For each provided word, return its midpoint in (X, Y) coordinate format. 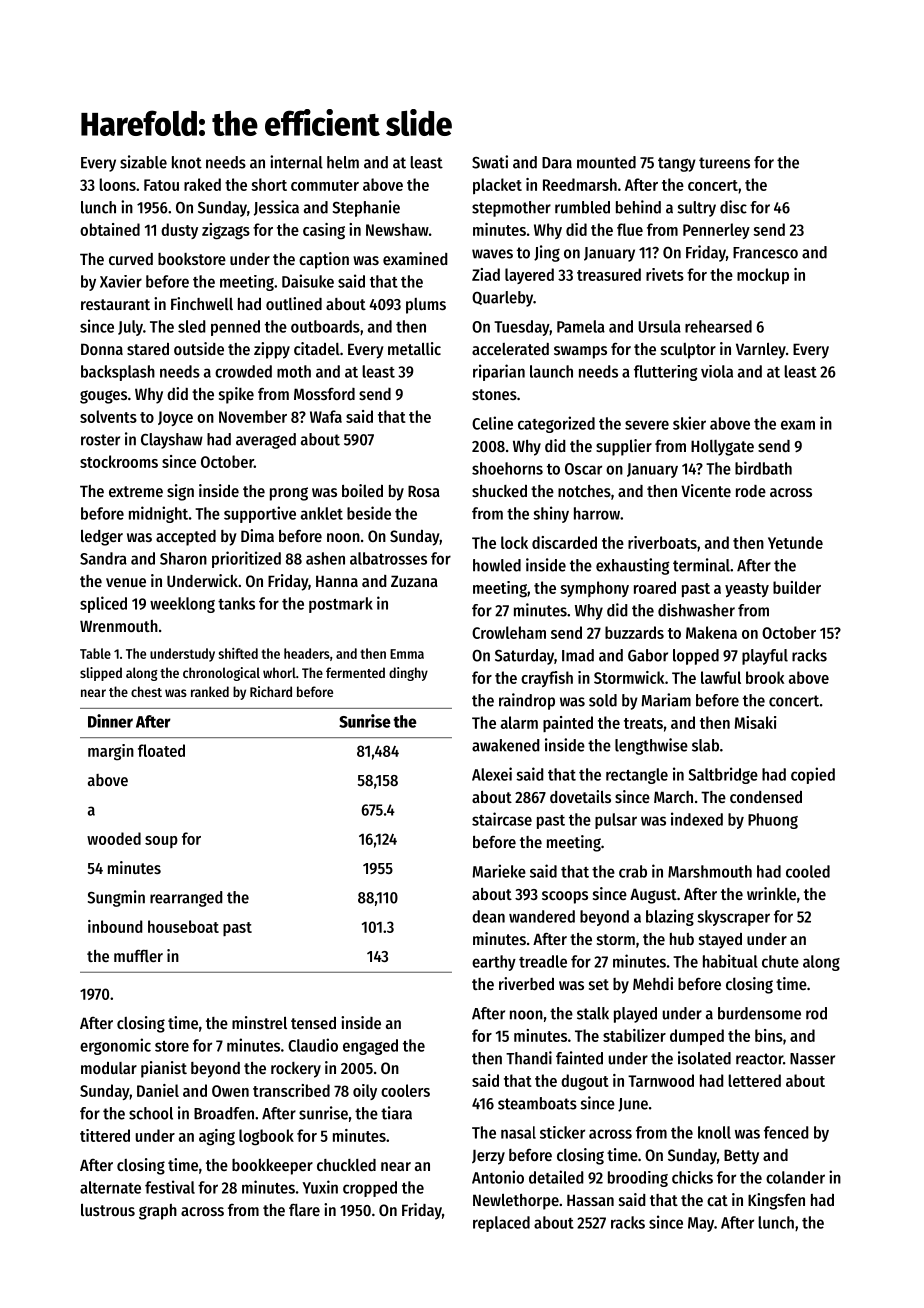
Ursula (659, 326)
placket (497, 186)
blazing (670, 917)
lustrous (108, 1210)
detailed (556, 1177)
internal (296, 162)
